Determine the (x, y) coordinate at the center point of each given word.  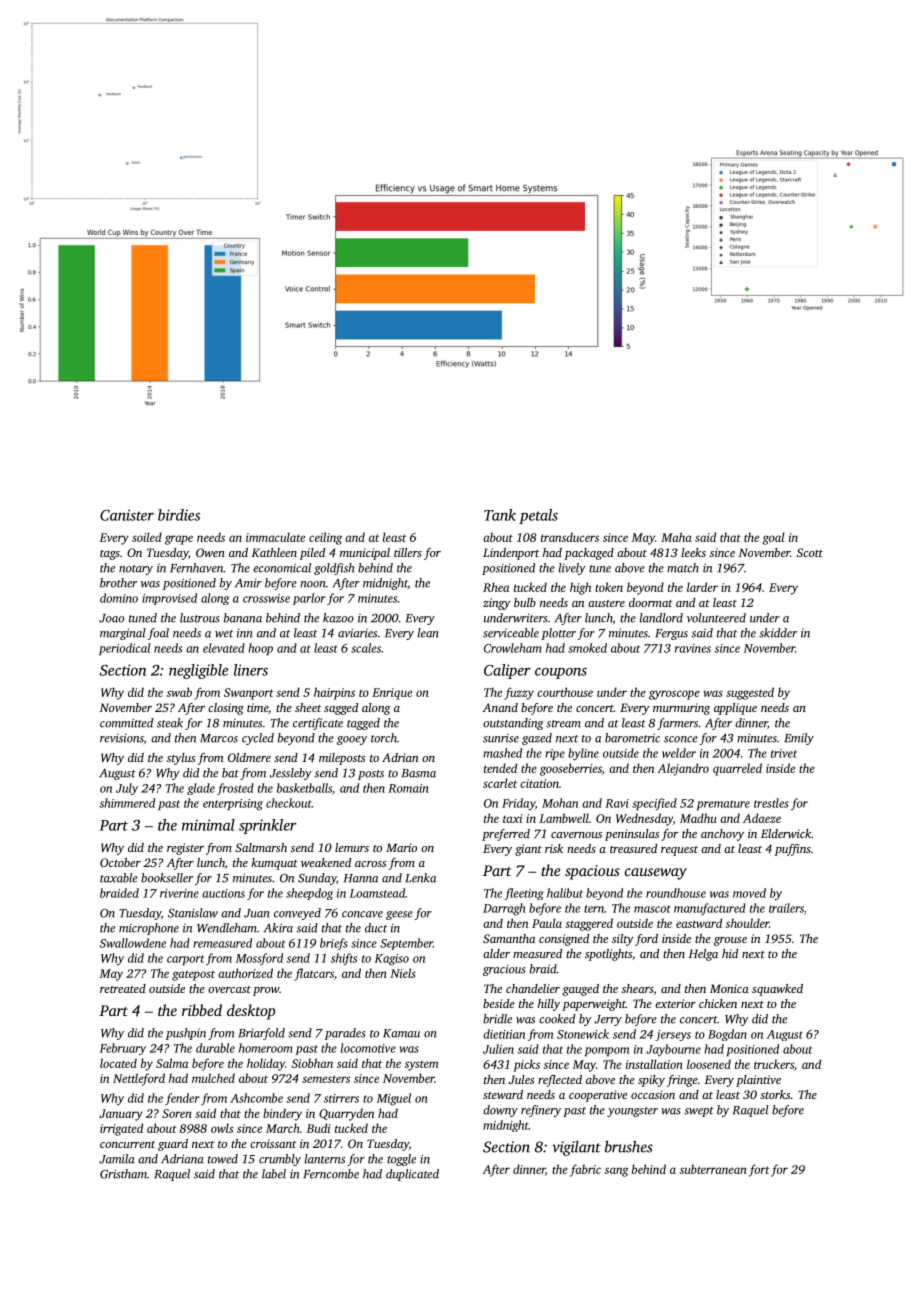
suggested (750, 693)
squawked (777, 990)
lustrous (200, 618)
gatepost (193, 975)
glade (201, 789)
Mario (401, 847)
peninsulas (632, 835)
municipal (365, 554)
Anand (500, 707)
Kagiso (392, 960)
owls (222, 1128)
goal (773, 538)
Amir (248, 583)
